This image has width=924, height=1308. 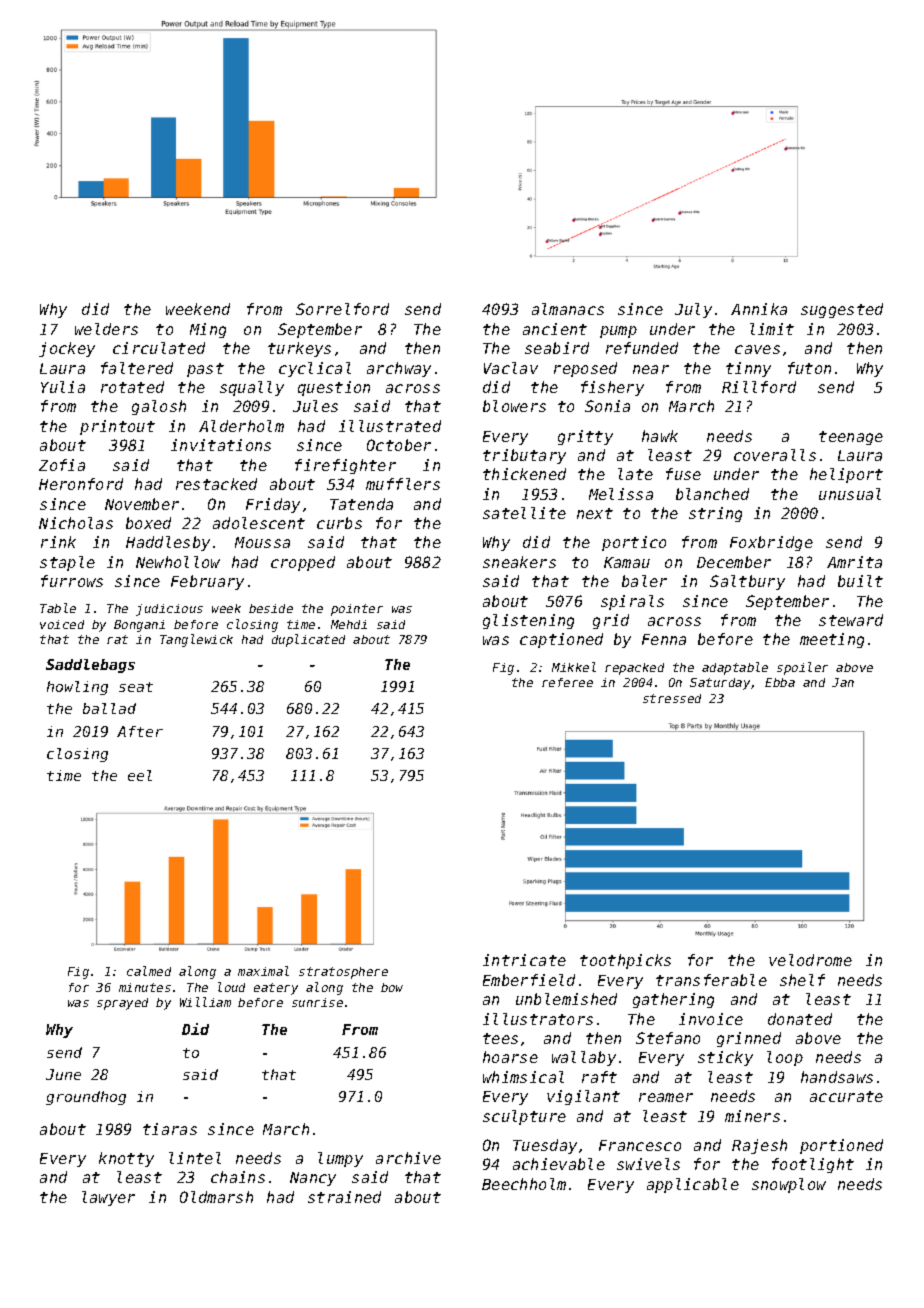 What do you see at coordinates (759, 309) in the image?
I see `Annika` at bounding box center [759, 309].
